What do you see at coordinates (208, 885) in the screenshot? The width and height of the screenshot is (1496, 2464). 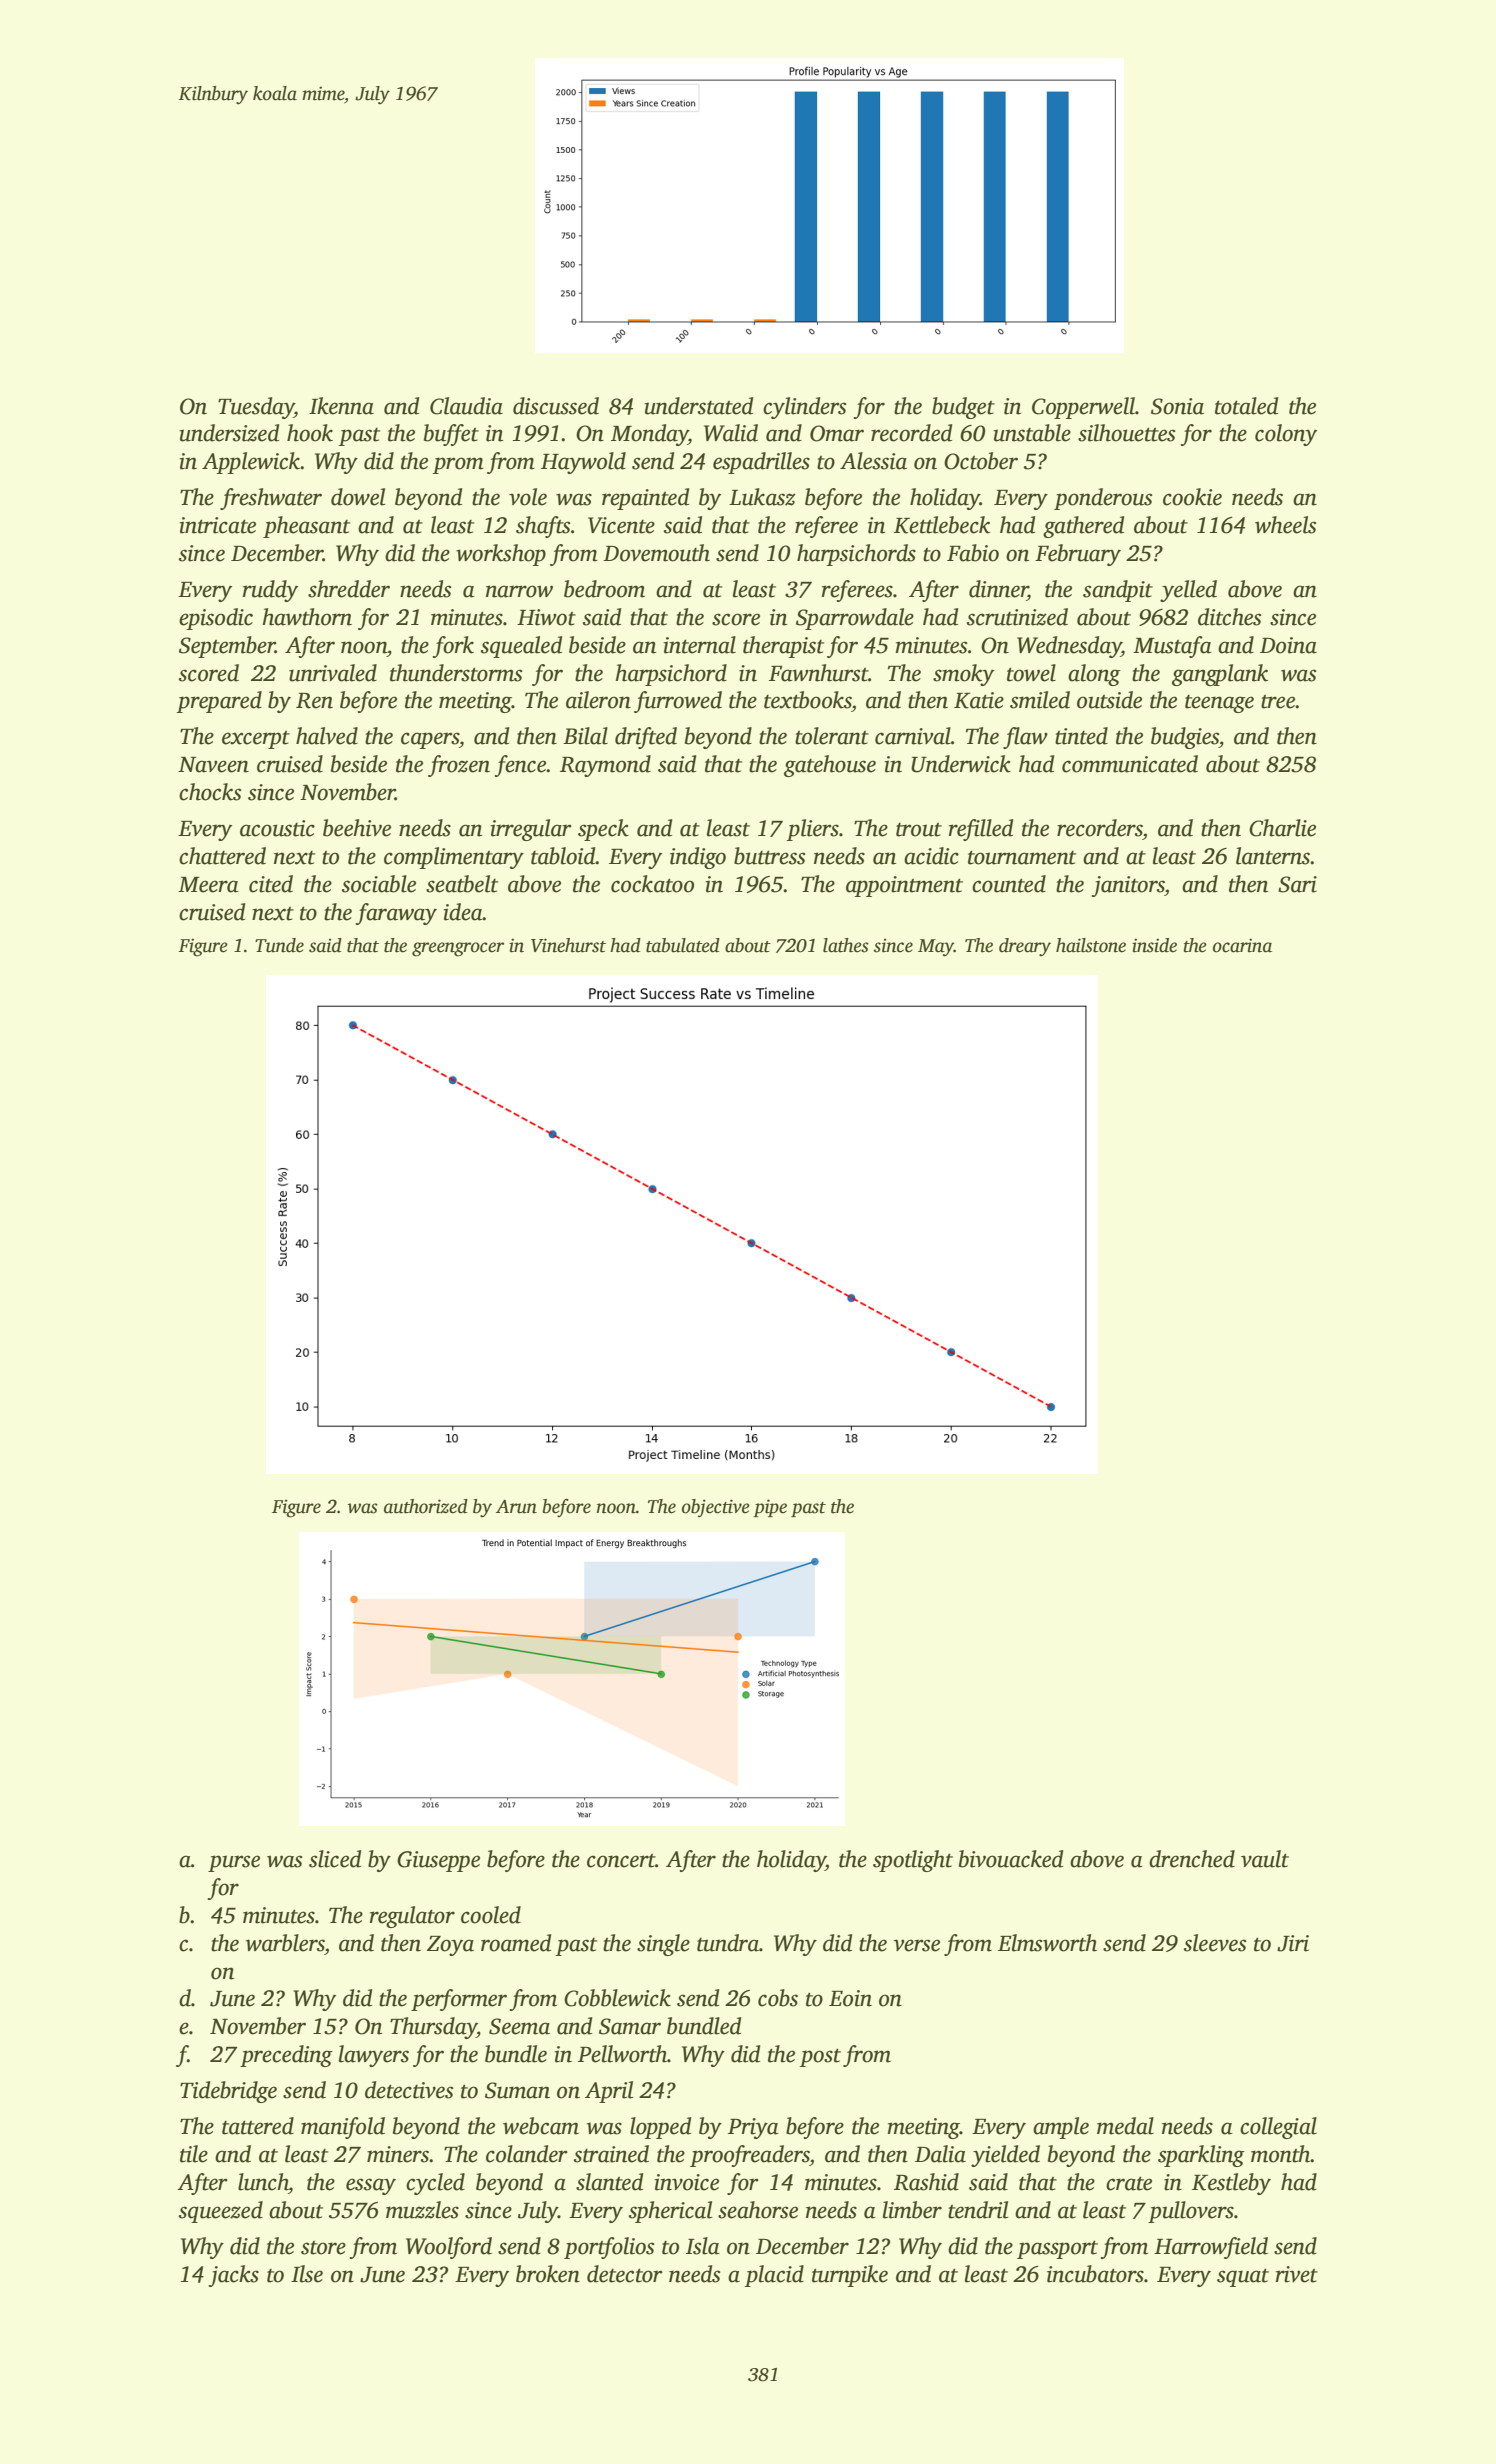 I see `Meera` at bounding box center [208, 885].
